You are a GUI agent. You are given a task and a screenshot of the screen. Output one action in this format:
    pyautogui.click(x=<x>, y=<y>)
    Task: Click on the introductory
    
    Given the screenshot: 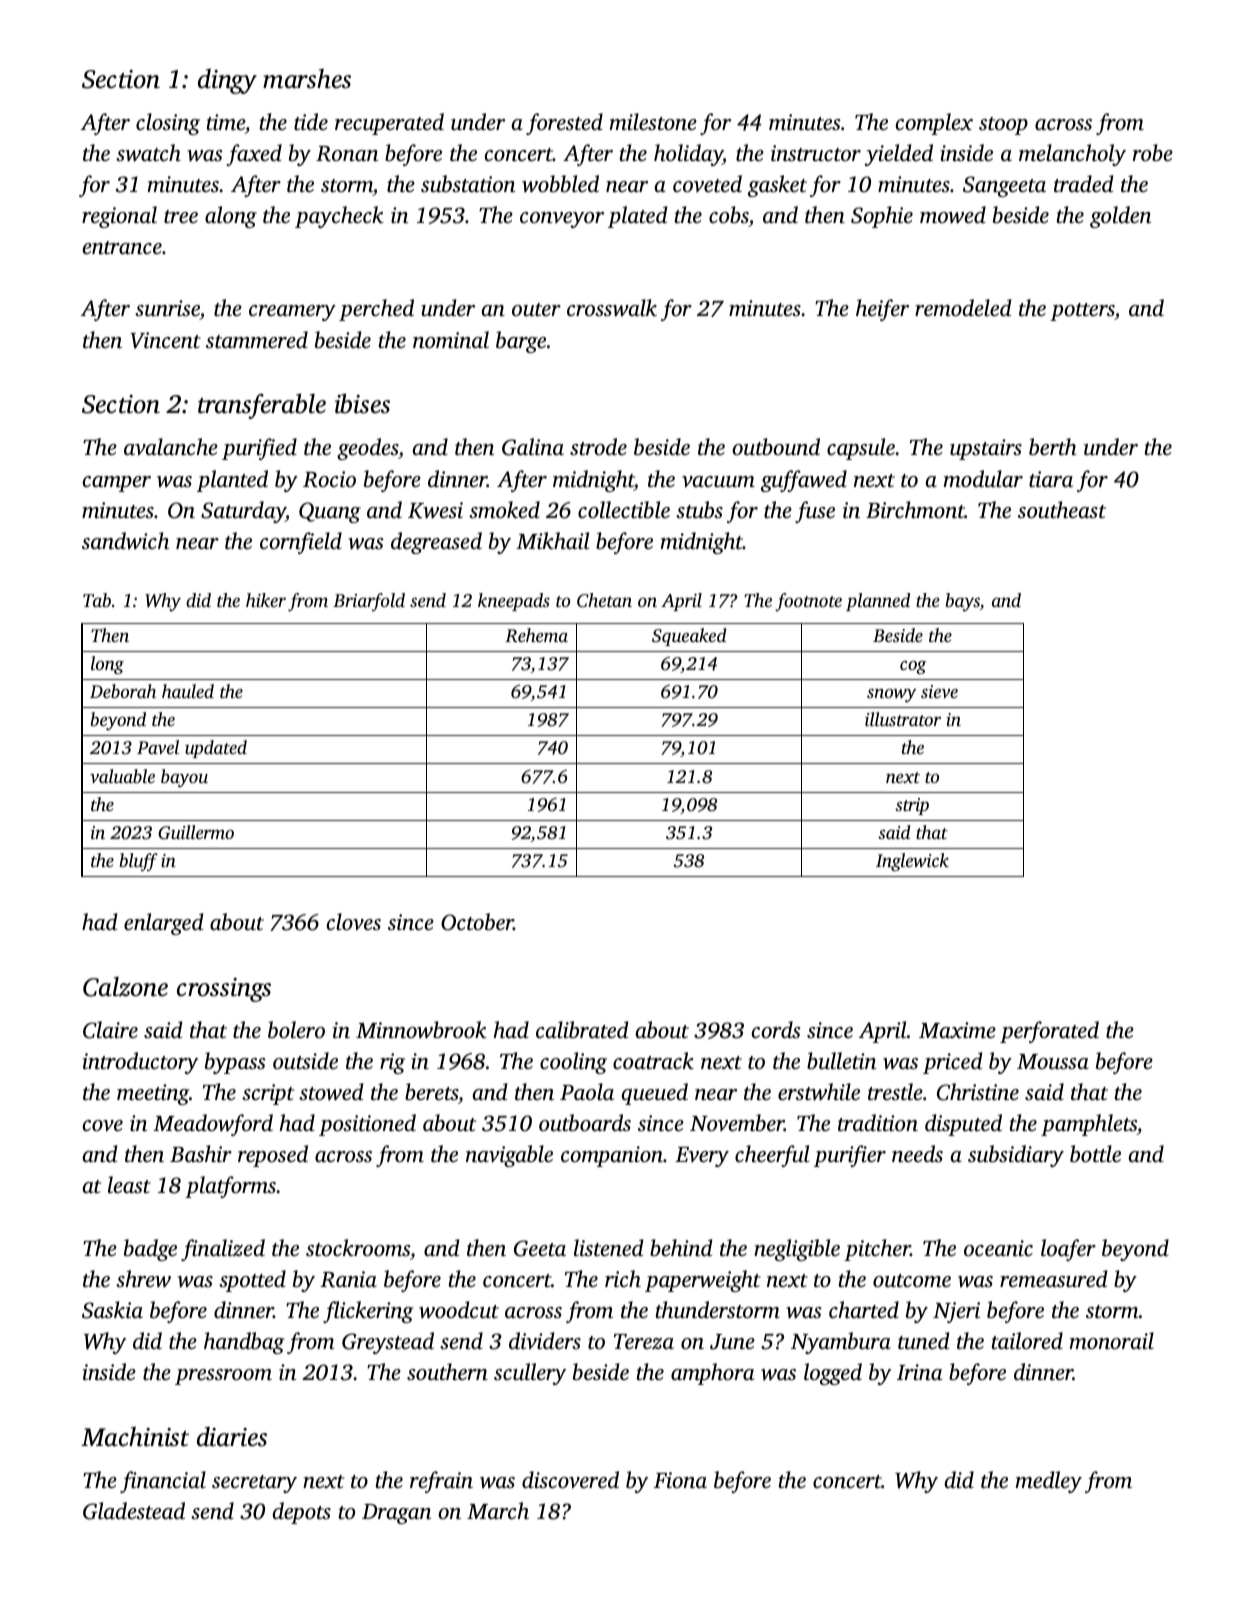 What is the action you would take?
    pyautogui.click(x=140, y=1063)
